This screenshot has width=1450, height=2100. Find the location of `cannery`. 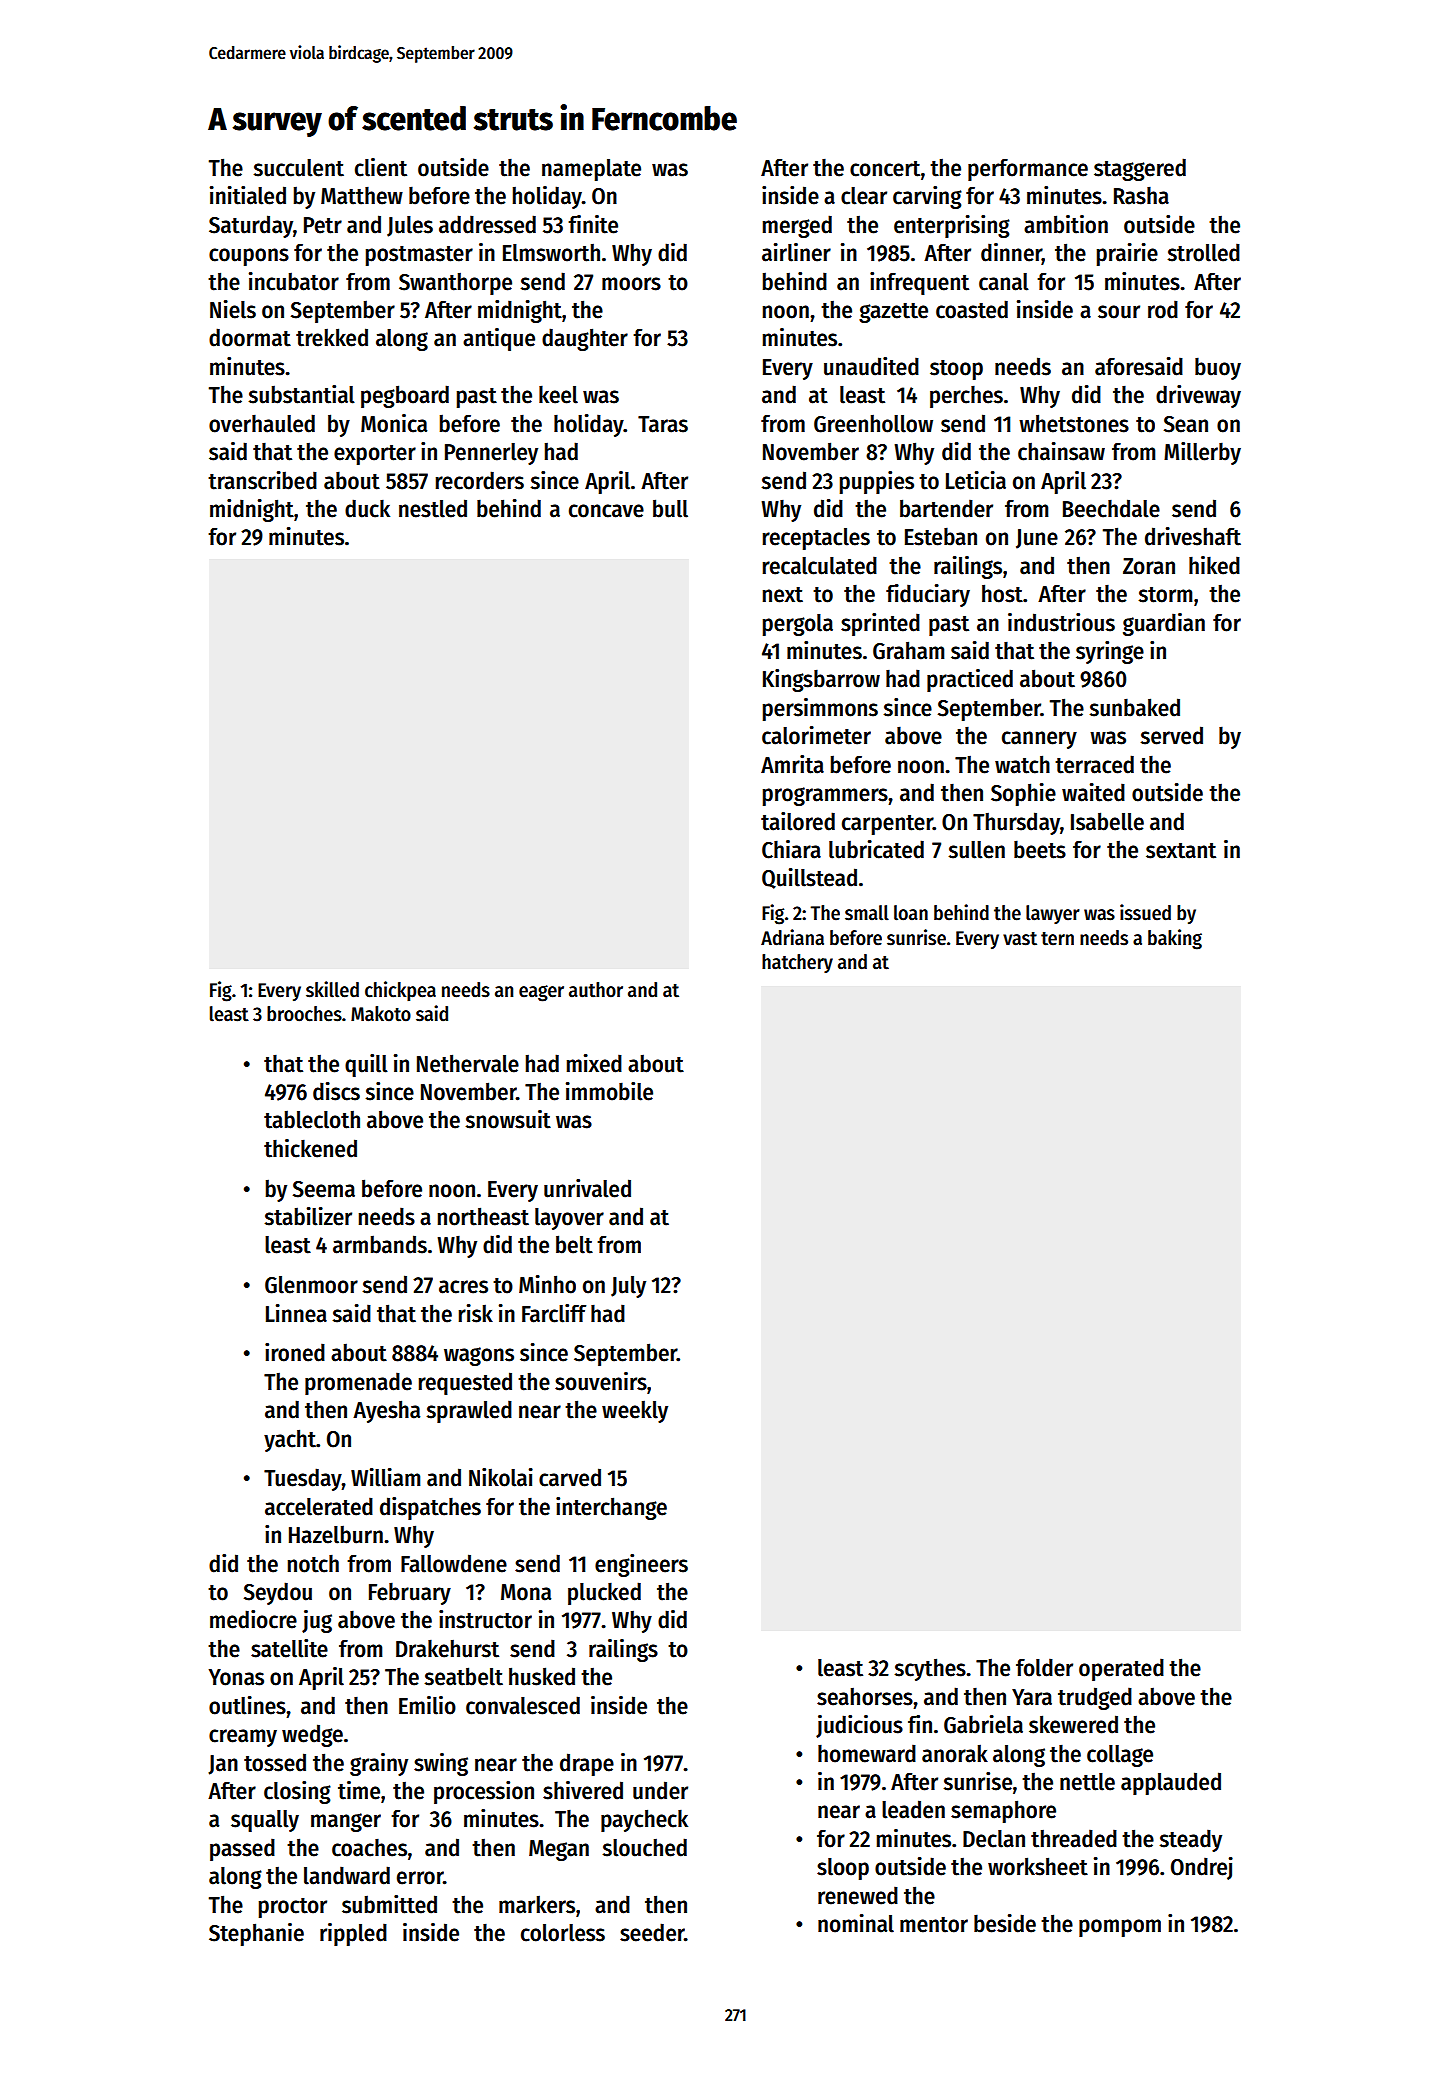

cannery is located at coordinates (1039, 740).
